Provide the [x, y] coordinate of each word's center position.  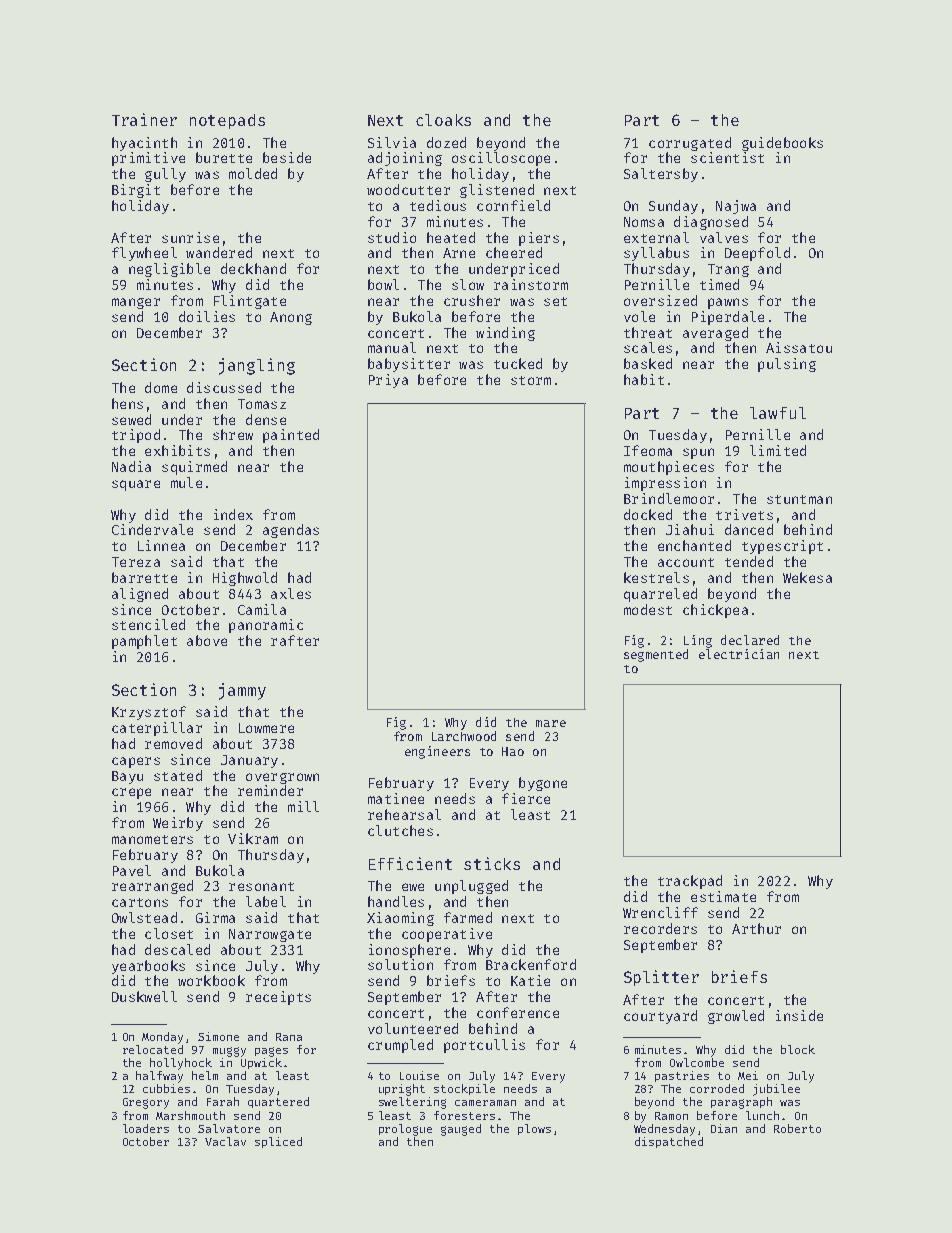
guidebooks [782, 144]
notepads [227, 121]
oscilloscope [501, 159]
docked [648, 514]
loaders [146, 1128]
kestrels [656, 577]
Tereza [136, 562]
